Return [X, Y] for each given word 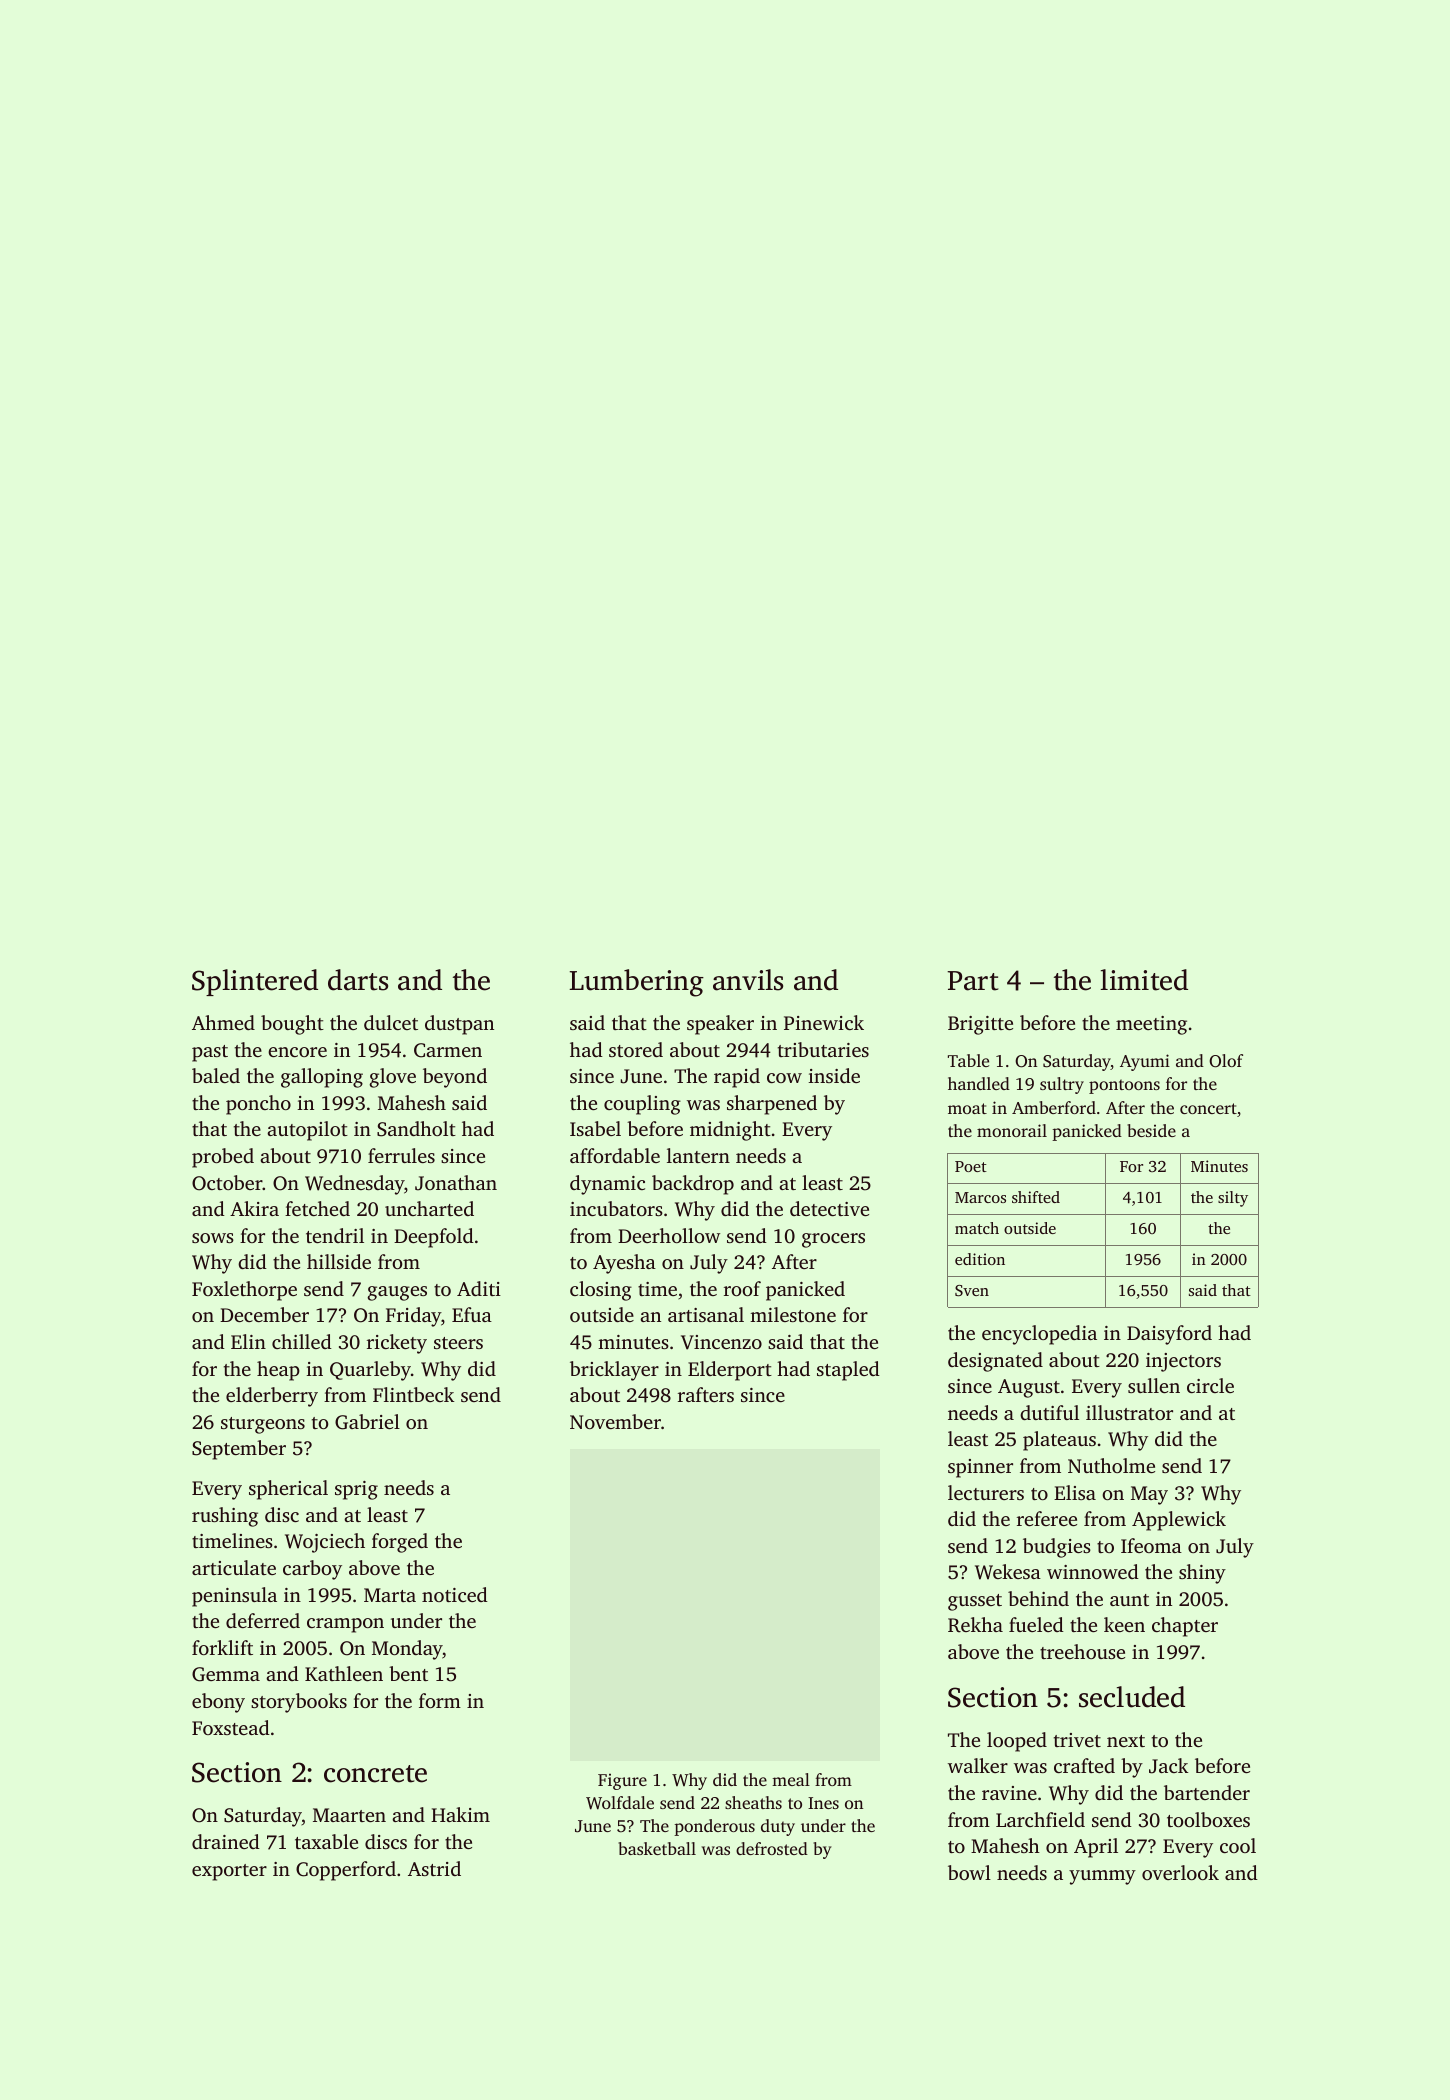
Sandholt [416, 1129]
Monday [407, 1650]
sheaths [753, 1802]
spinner [980, 1468]
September [239, 1450]
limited [1144, 980]
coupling [642, 1105]
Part [973, 981]
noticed [455, 1594]
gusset [975, 1602]
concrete [375, 1774]
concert [1208, 1108]
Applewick [1179, 1521]
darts [358, 980]
